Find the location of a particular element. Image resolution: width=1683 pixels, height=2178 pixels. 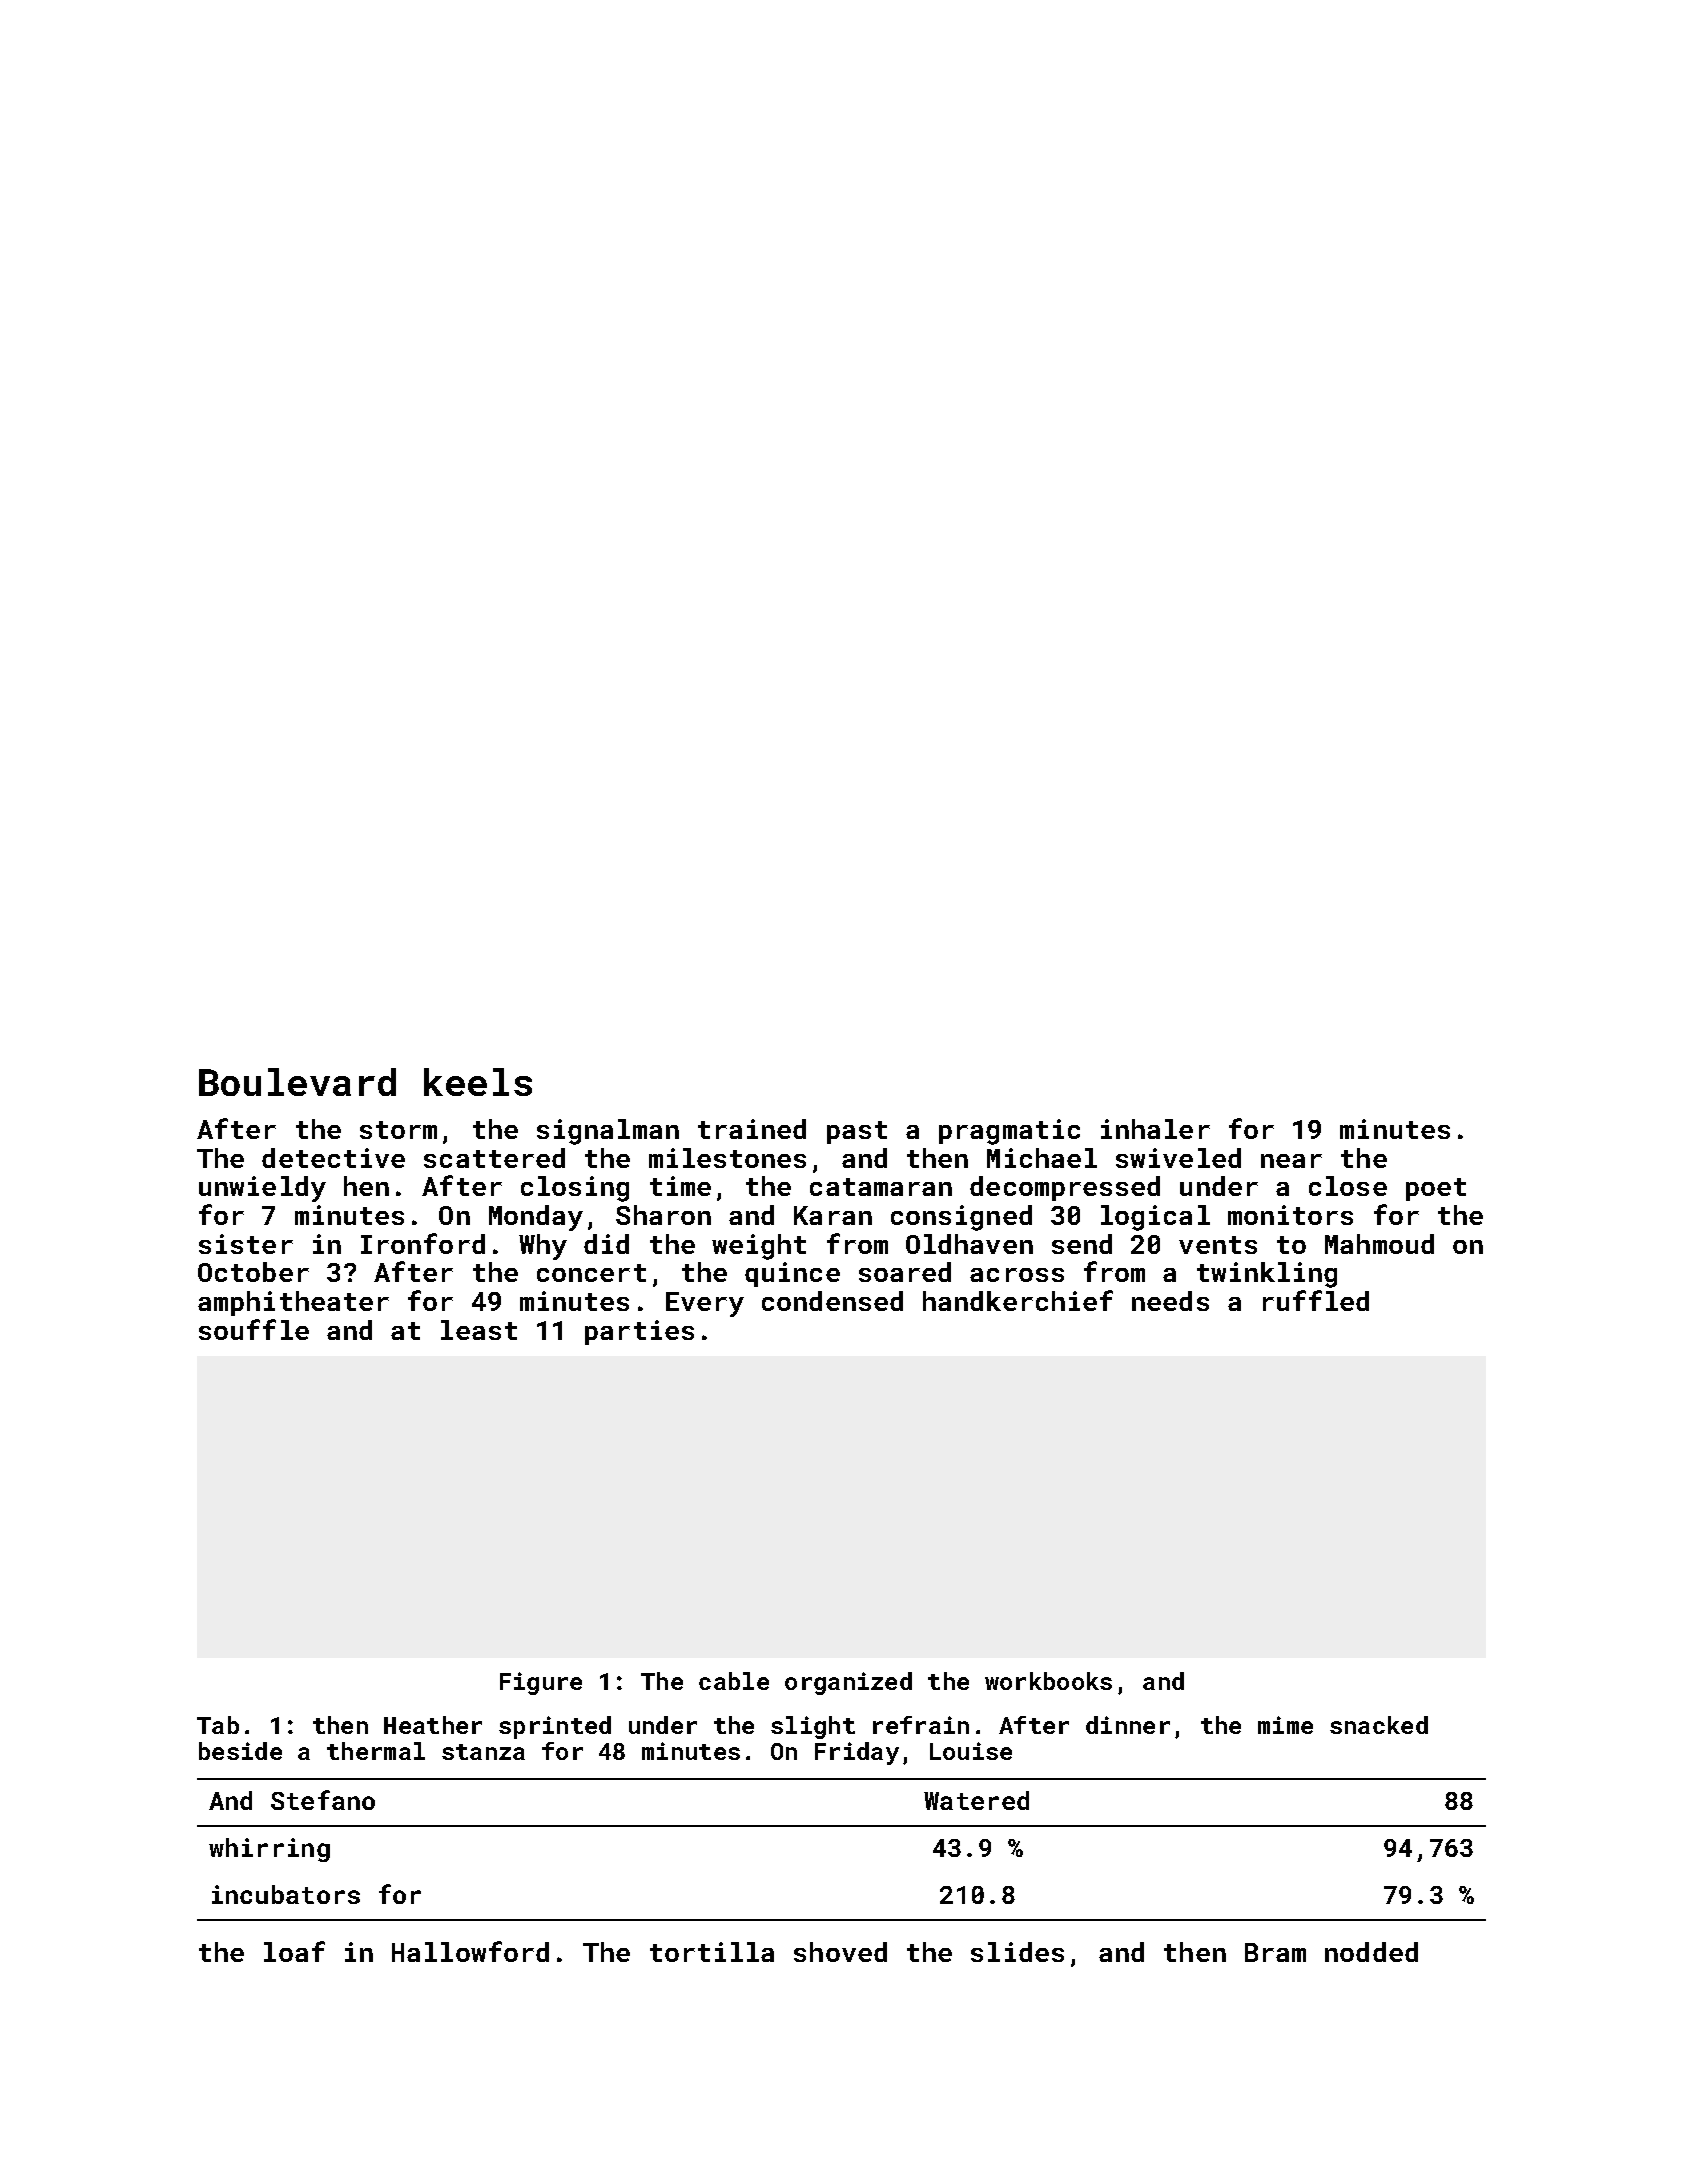

slides is located at coordinates (1017, 1952).
